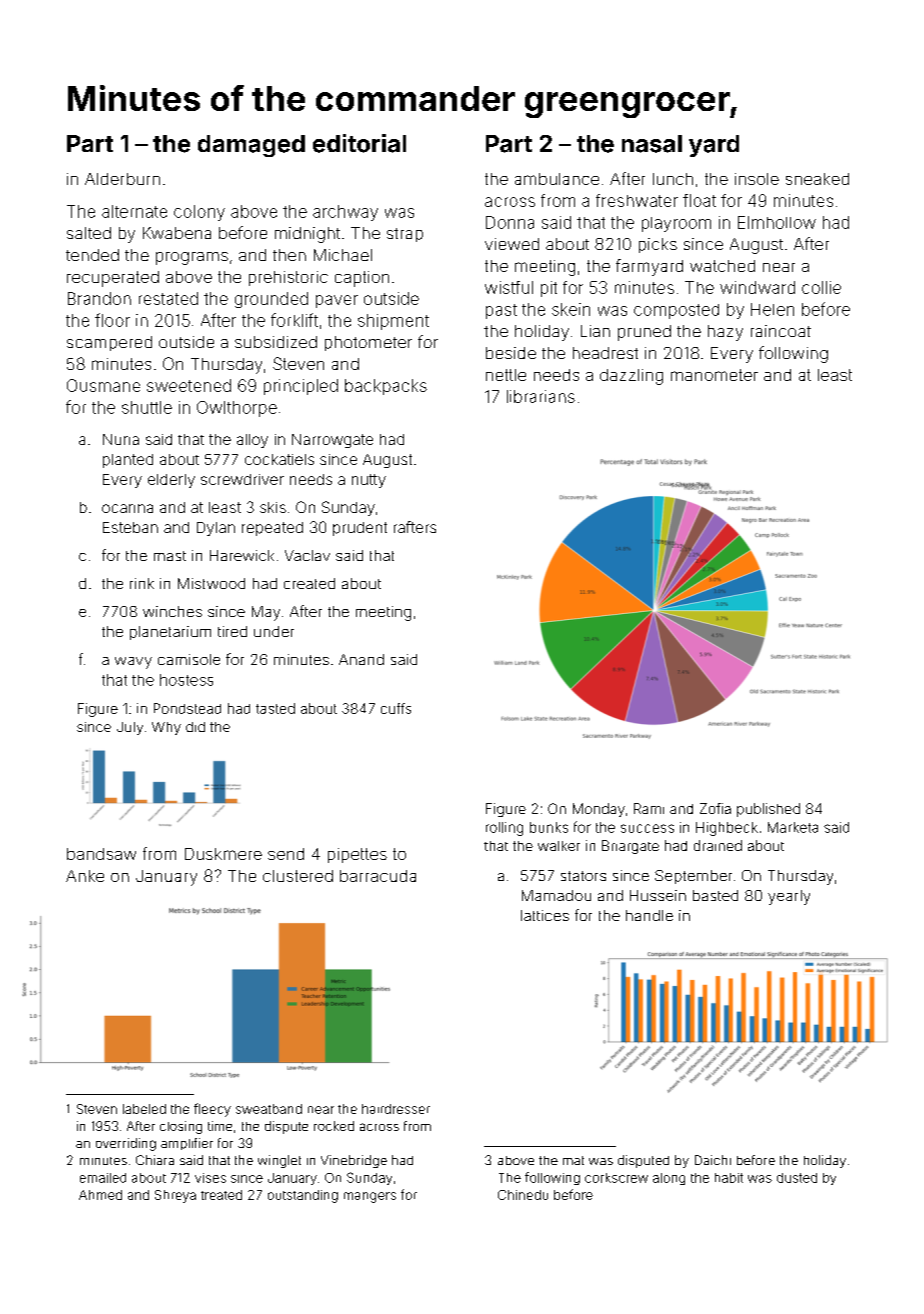 This screenshot has height=1314, width=924. What do you see at coordinates (361, 659) in the screenshot?
I see `Anand` at bounding box center [361, 659].
